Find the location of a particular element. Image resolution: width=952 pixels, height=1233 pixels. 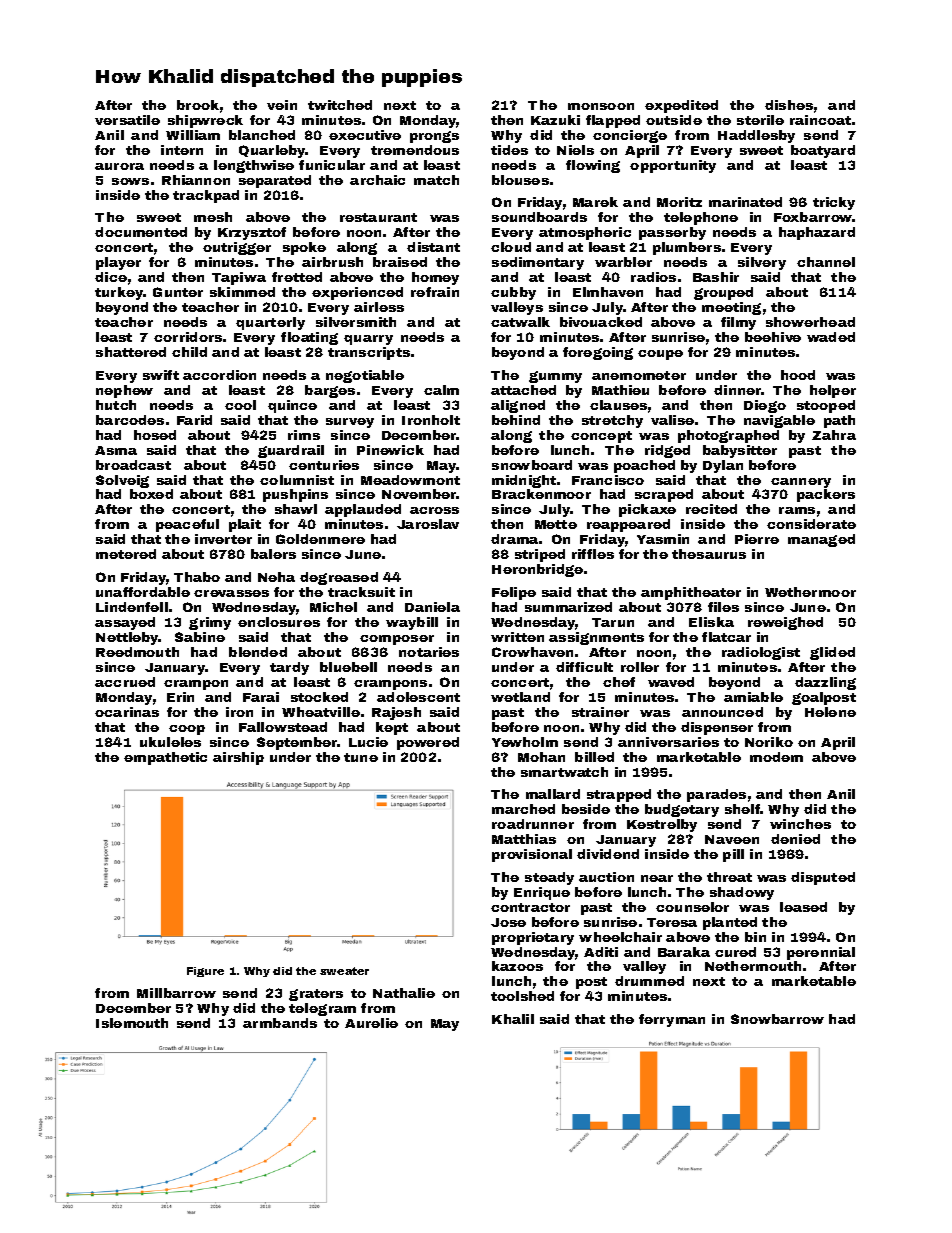

Pinewick is located at coordinates (390, 450).
